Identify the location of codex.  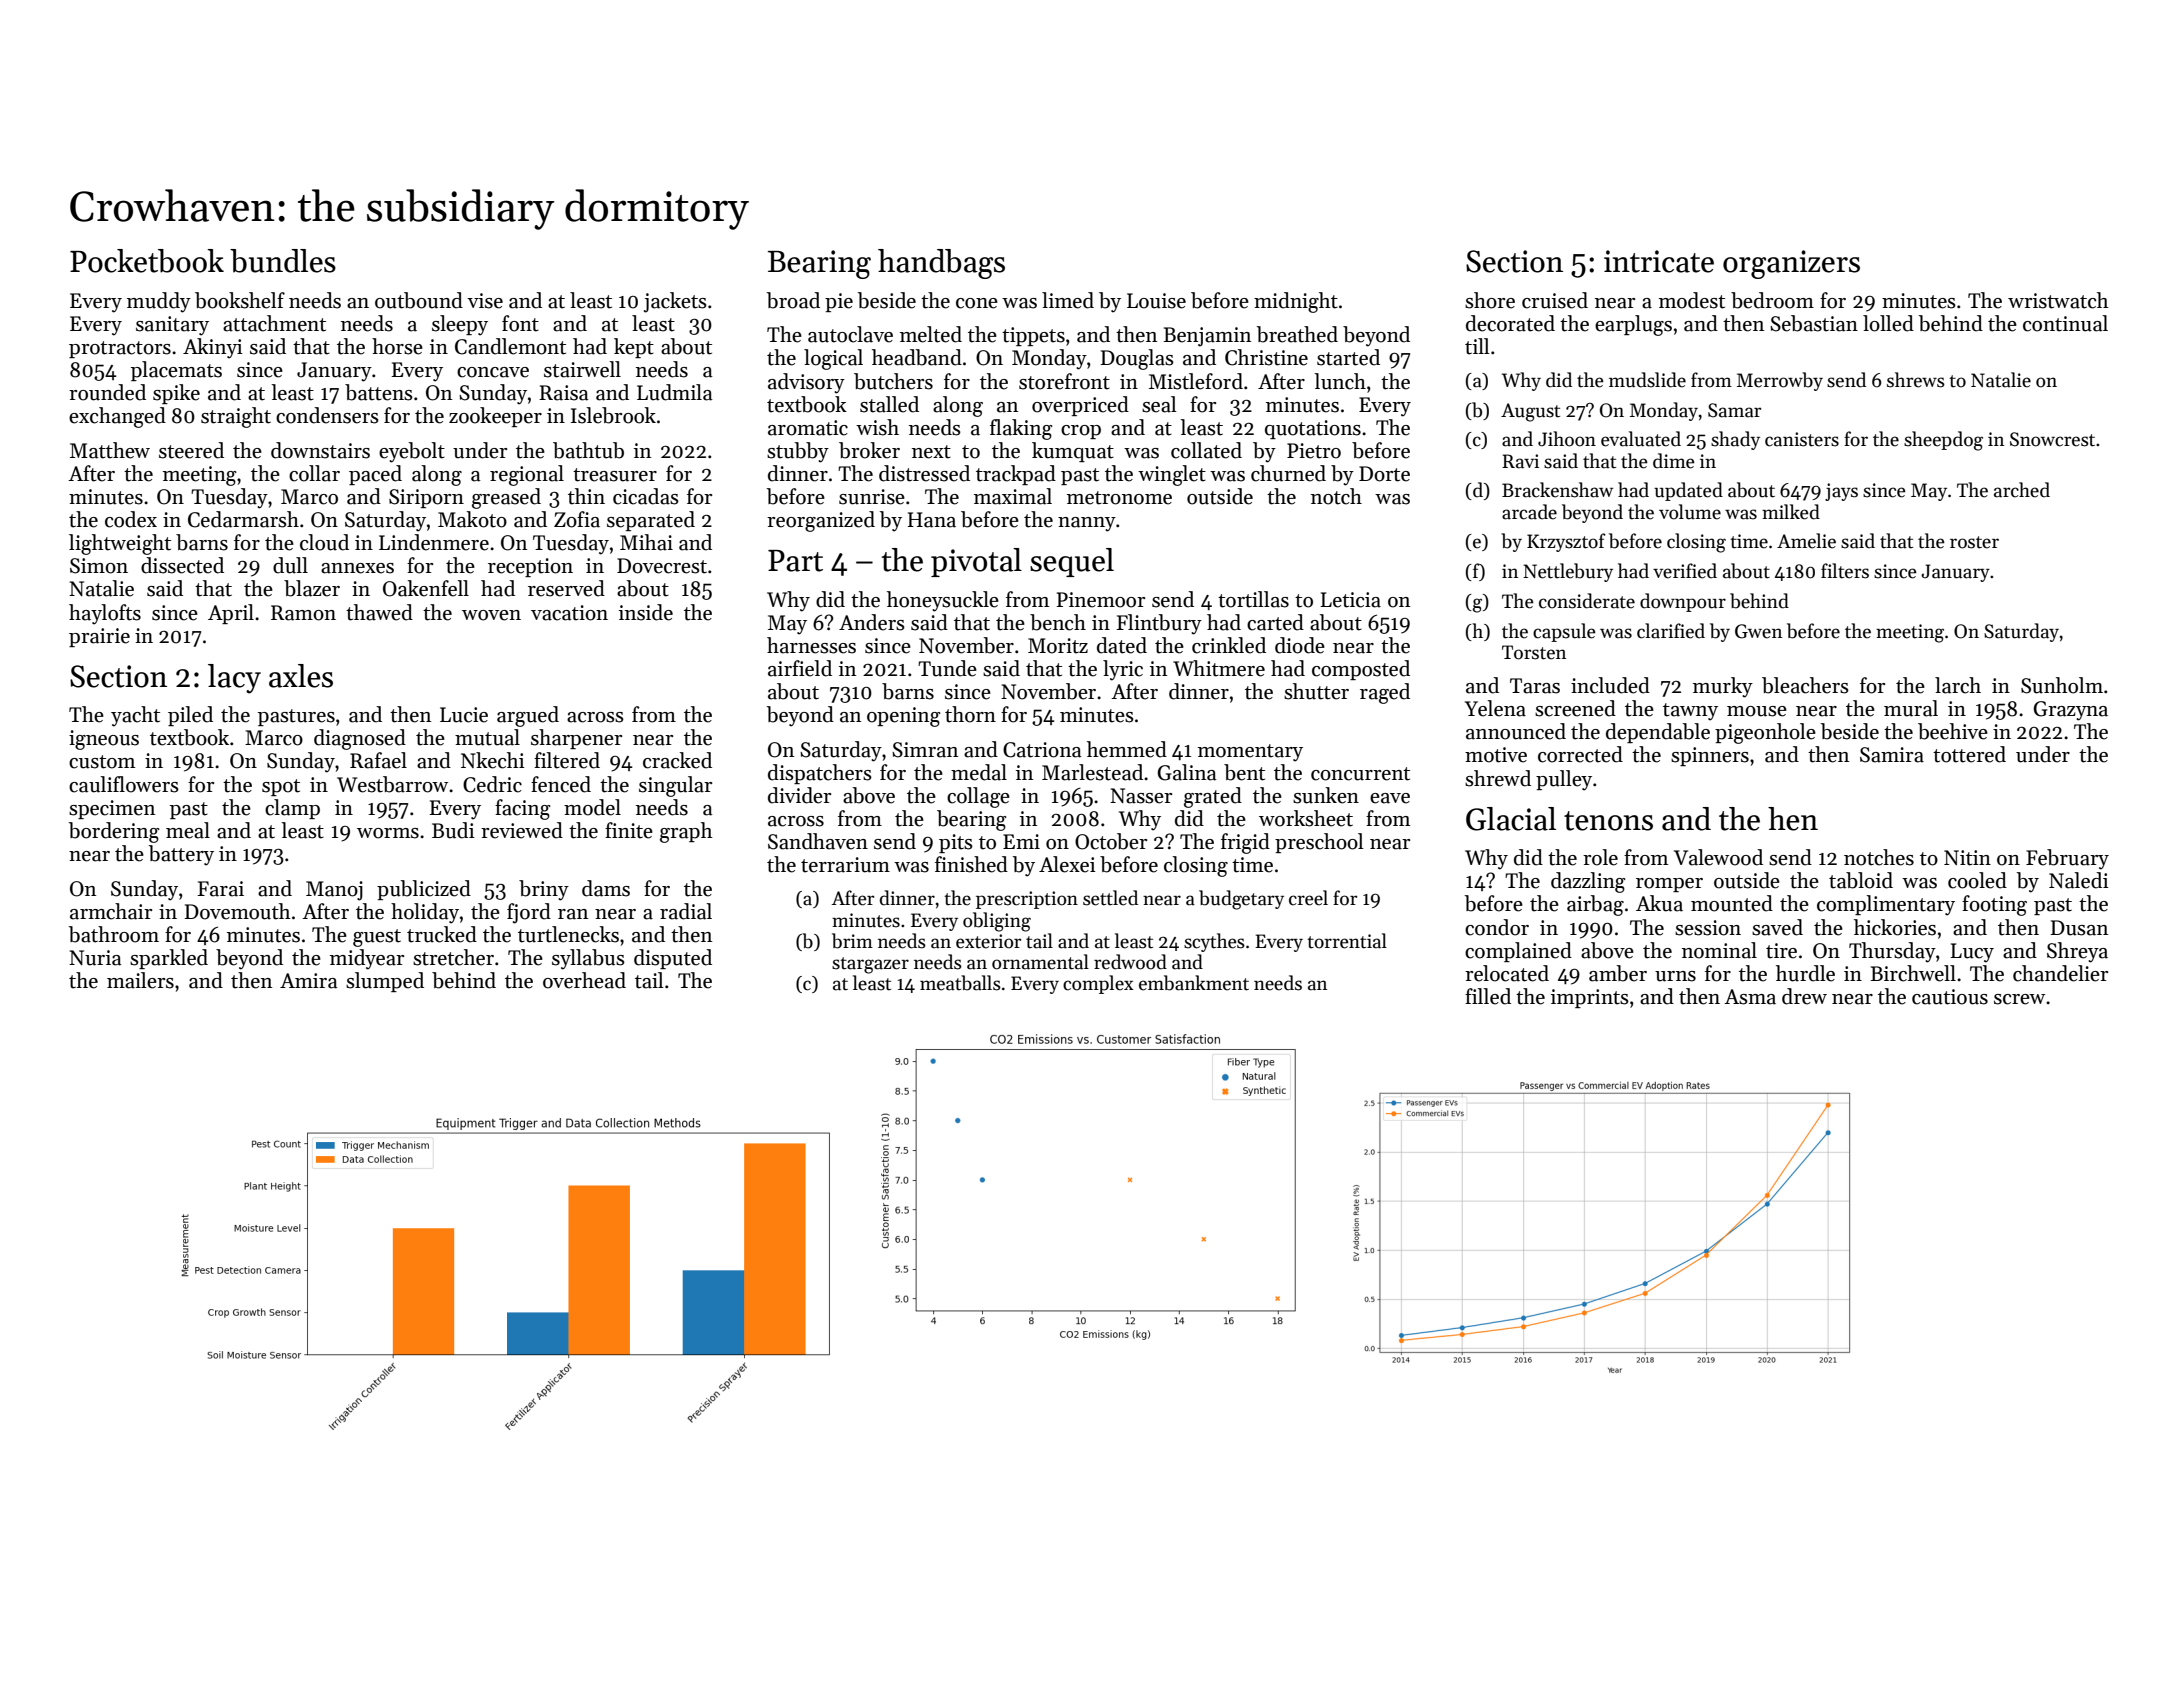
(131, 519).
